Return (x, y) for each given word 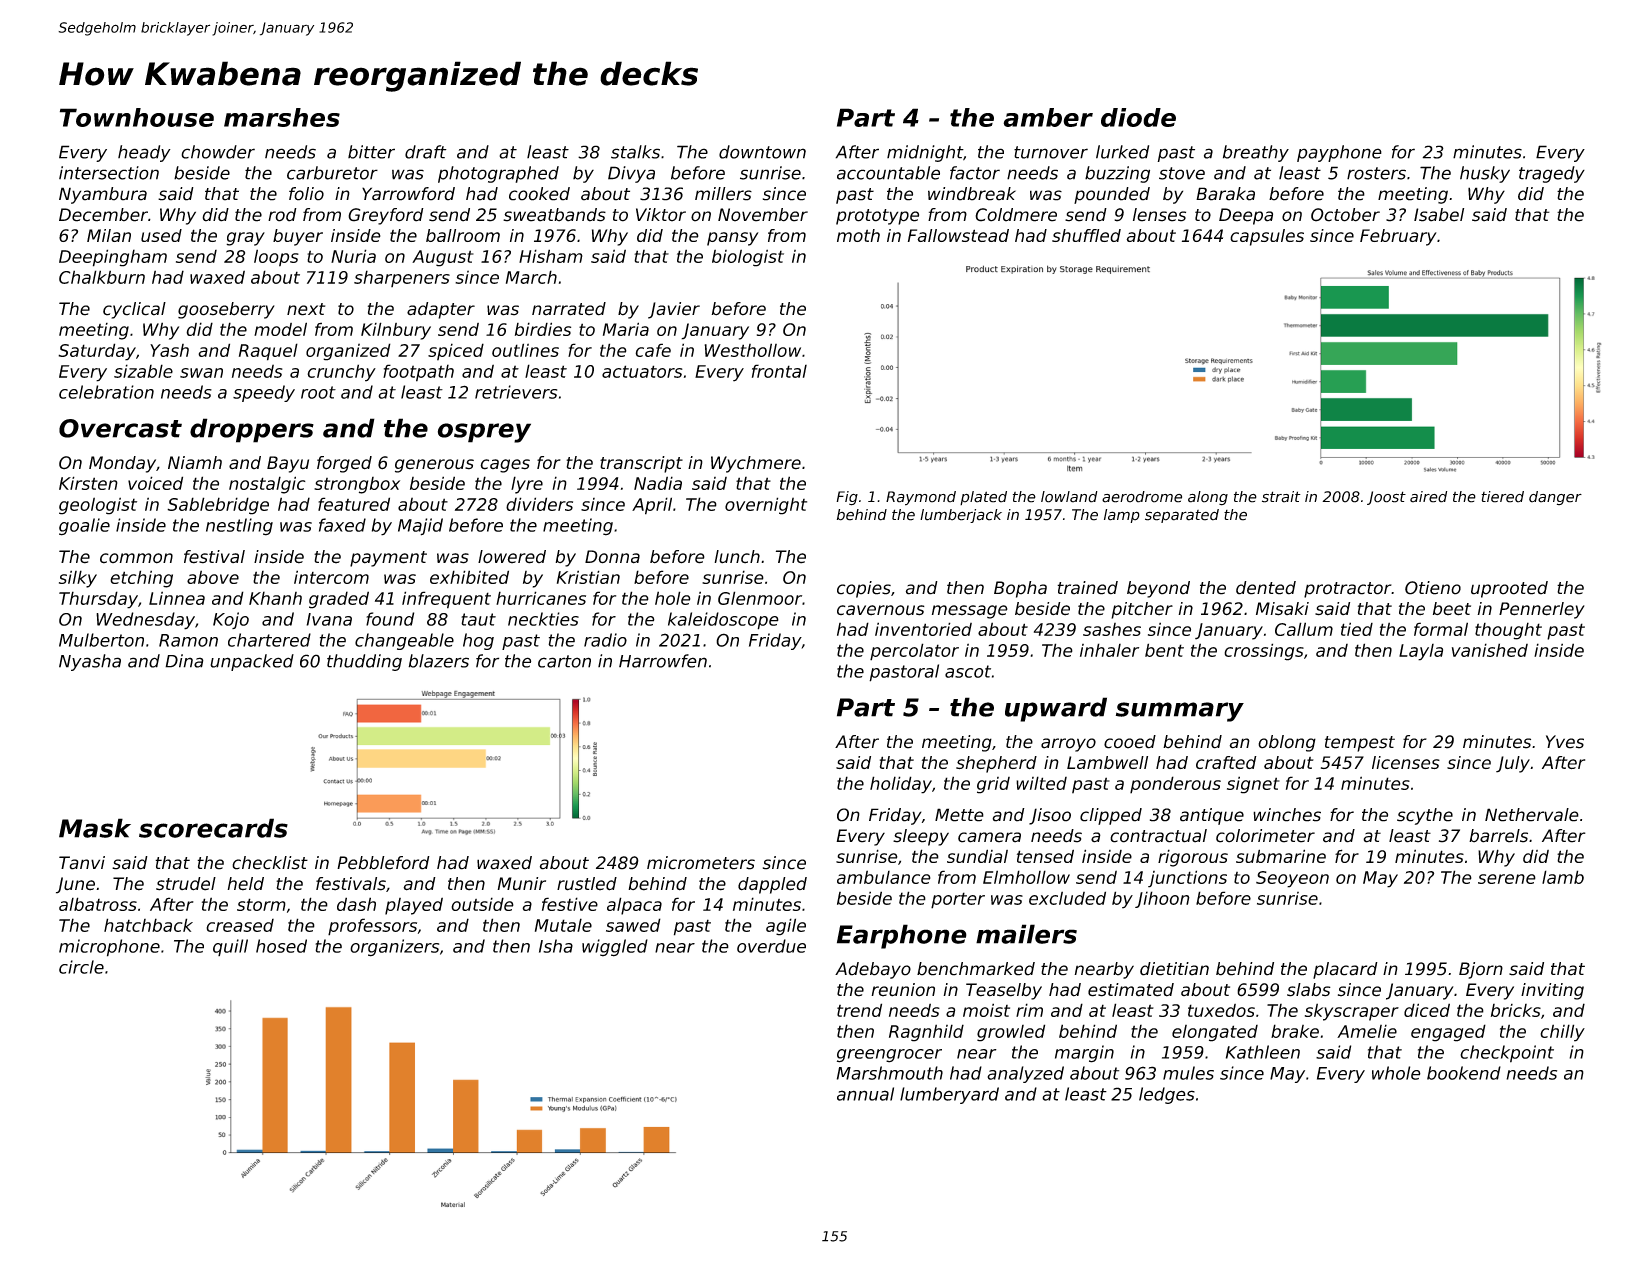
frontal (779, 371)
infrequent (446, 600)
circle (81, 967)
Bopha (1020, 589)
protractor (1347, 590)
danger (1555, 498)
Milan (109, 235)
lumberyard (949, 1095)
